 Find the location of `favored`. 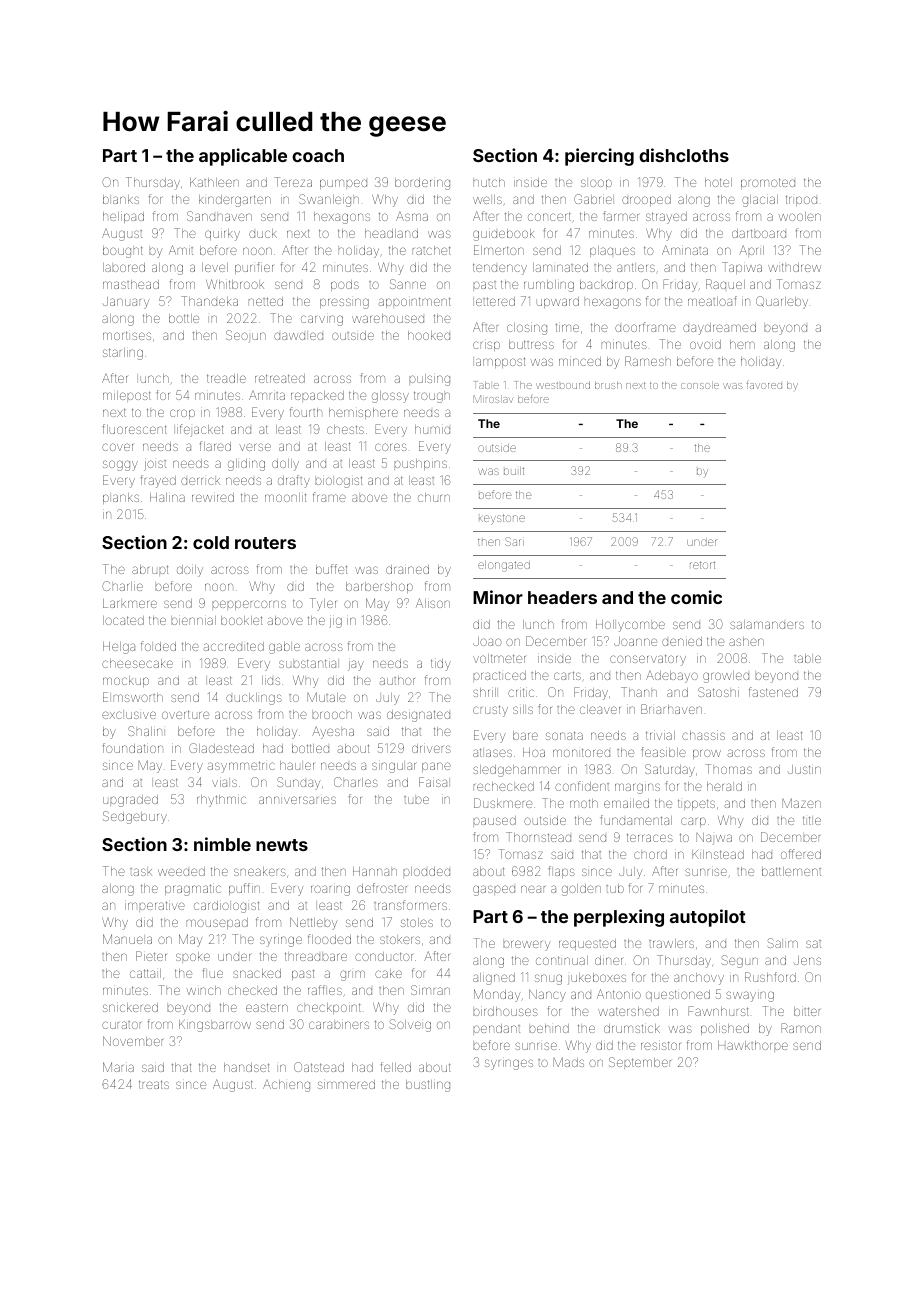

favored is located at coordinates (764, 384).
